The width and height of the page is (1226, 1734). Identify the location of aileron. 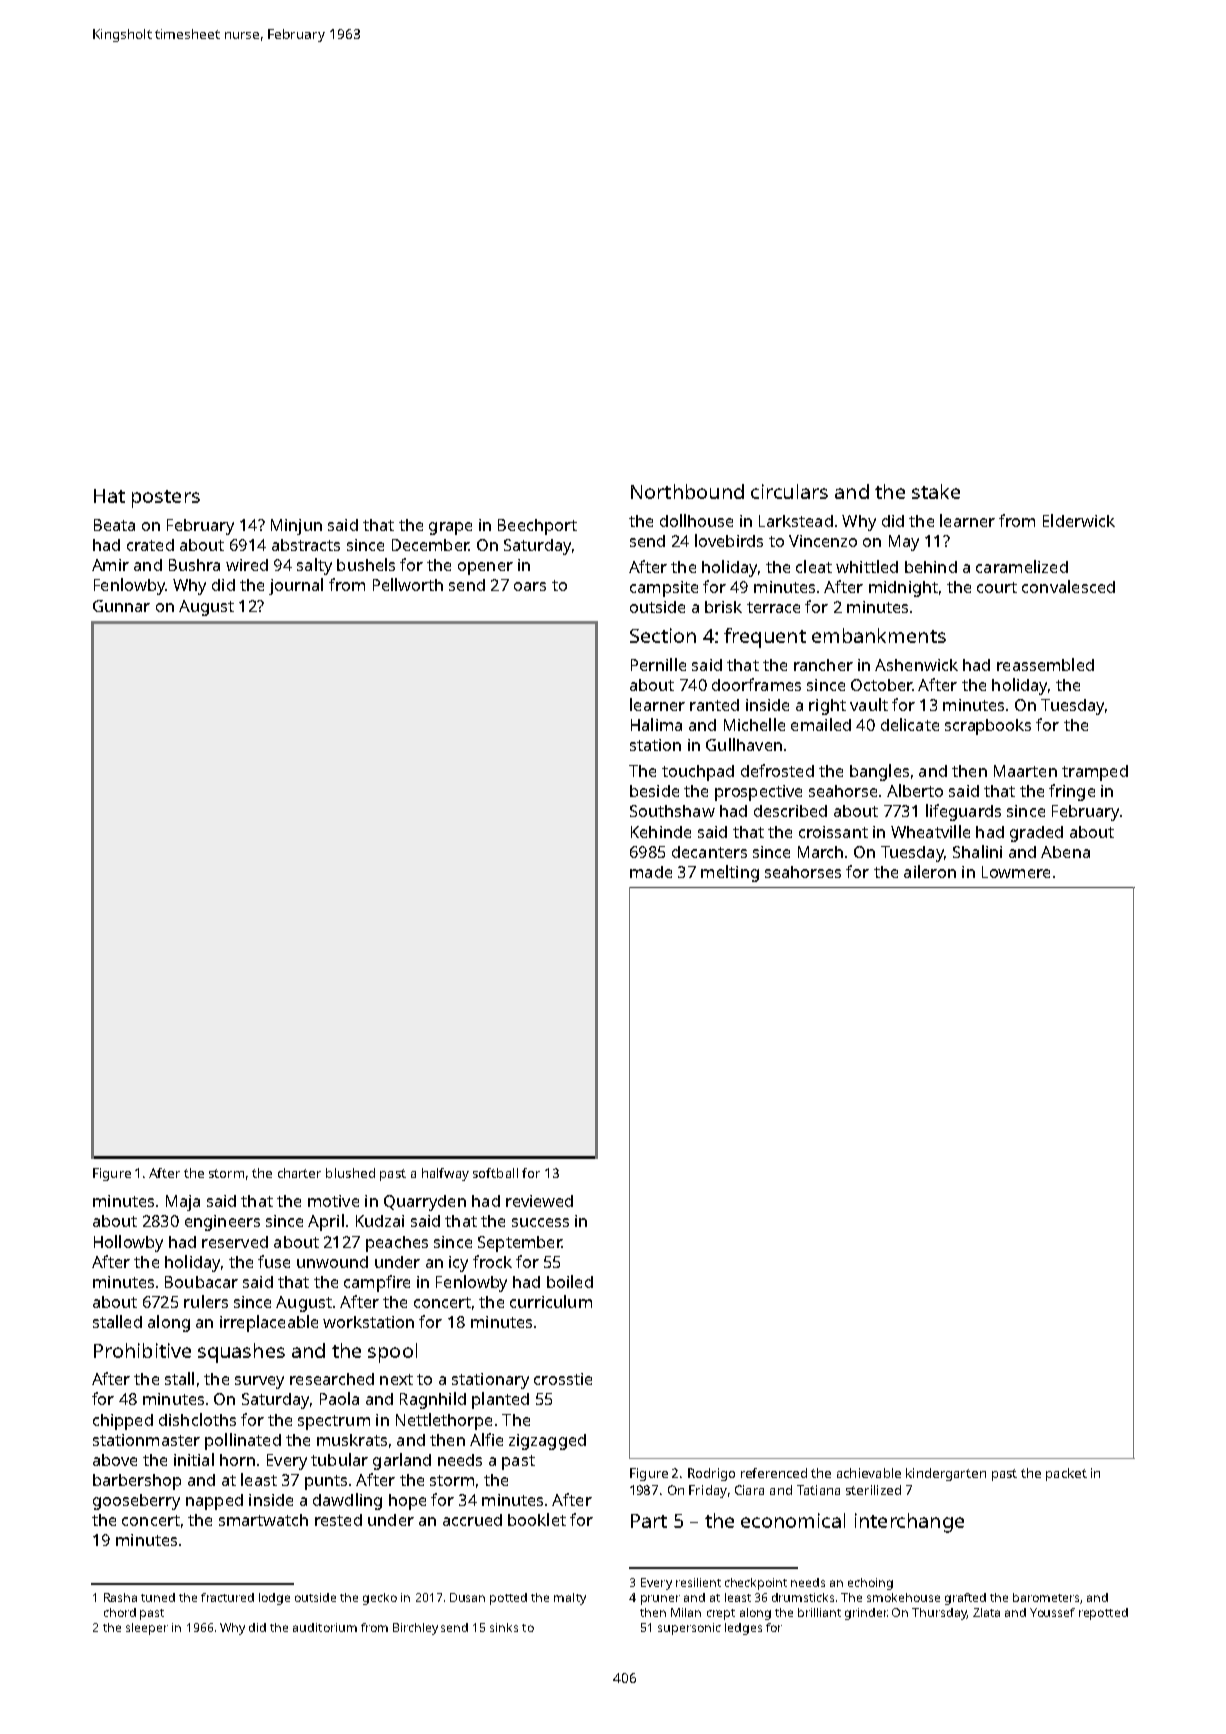
(930, 871).
